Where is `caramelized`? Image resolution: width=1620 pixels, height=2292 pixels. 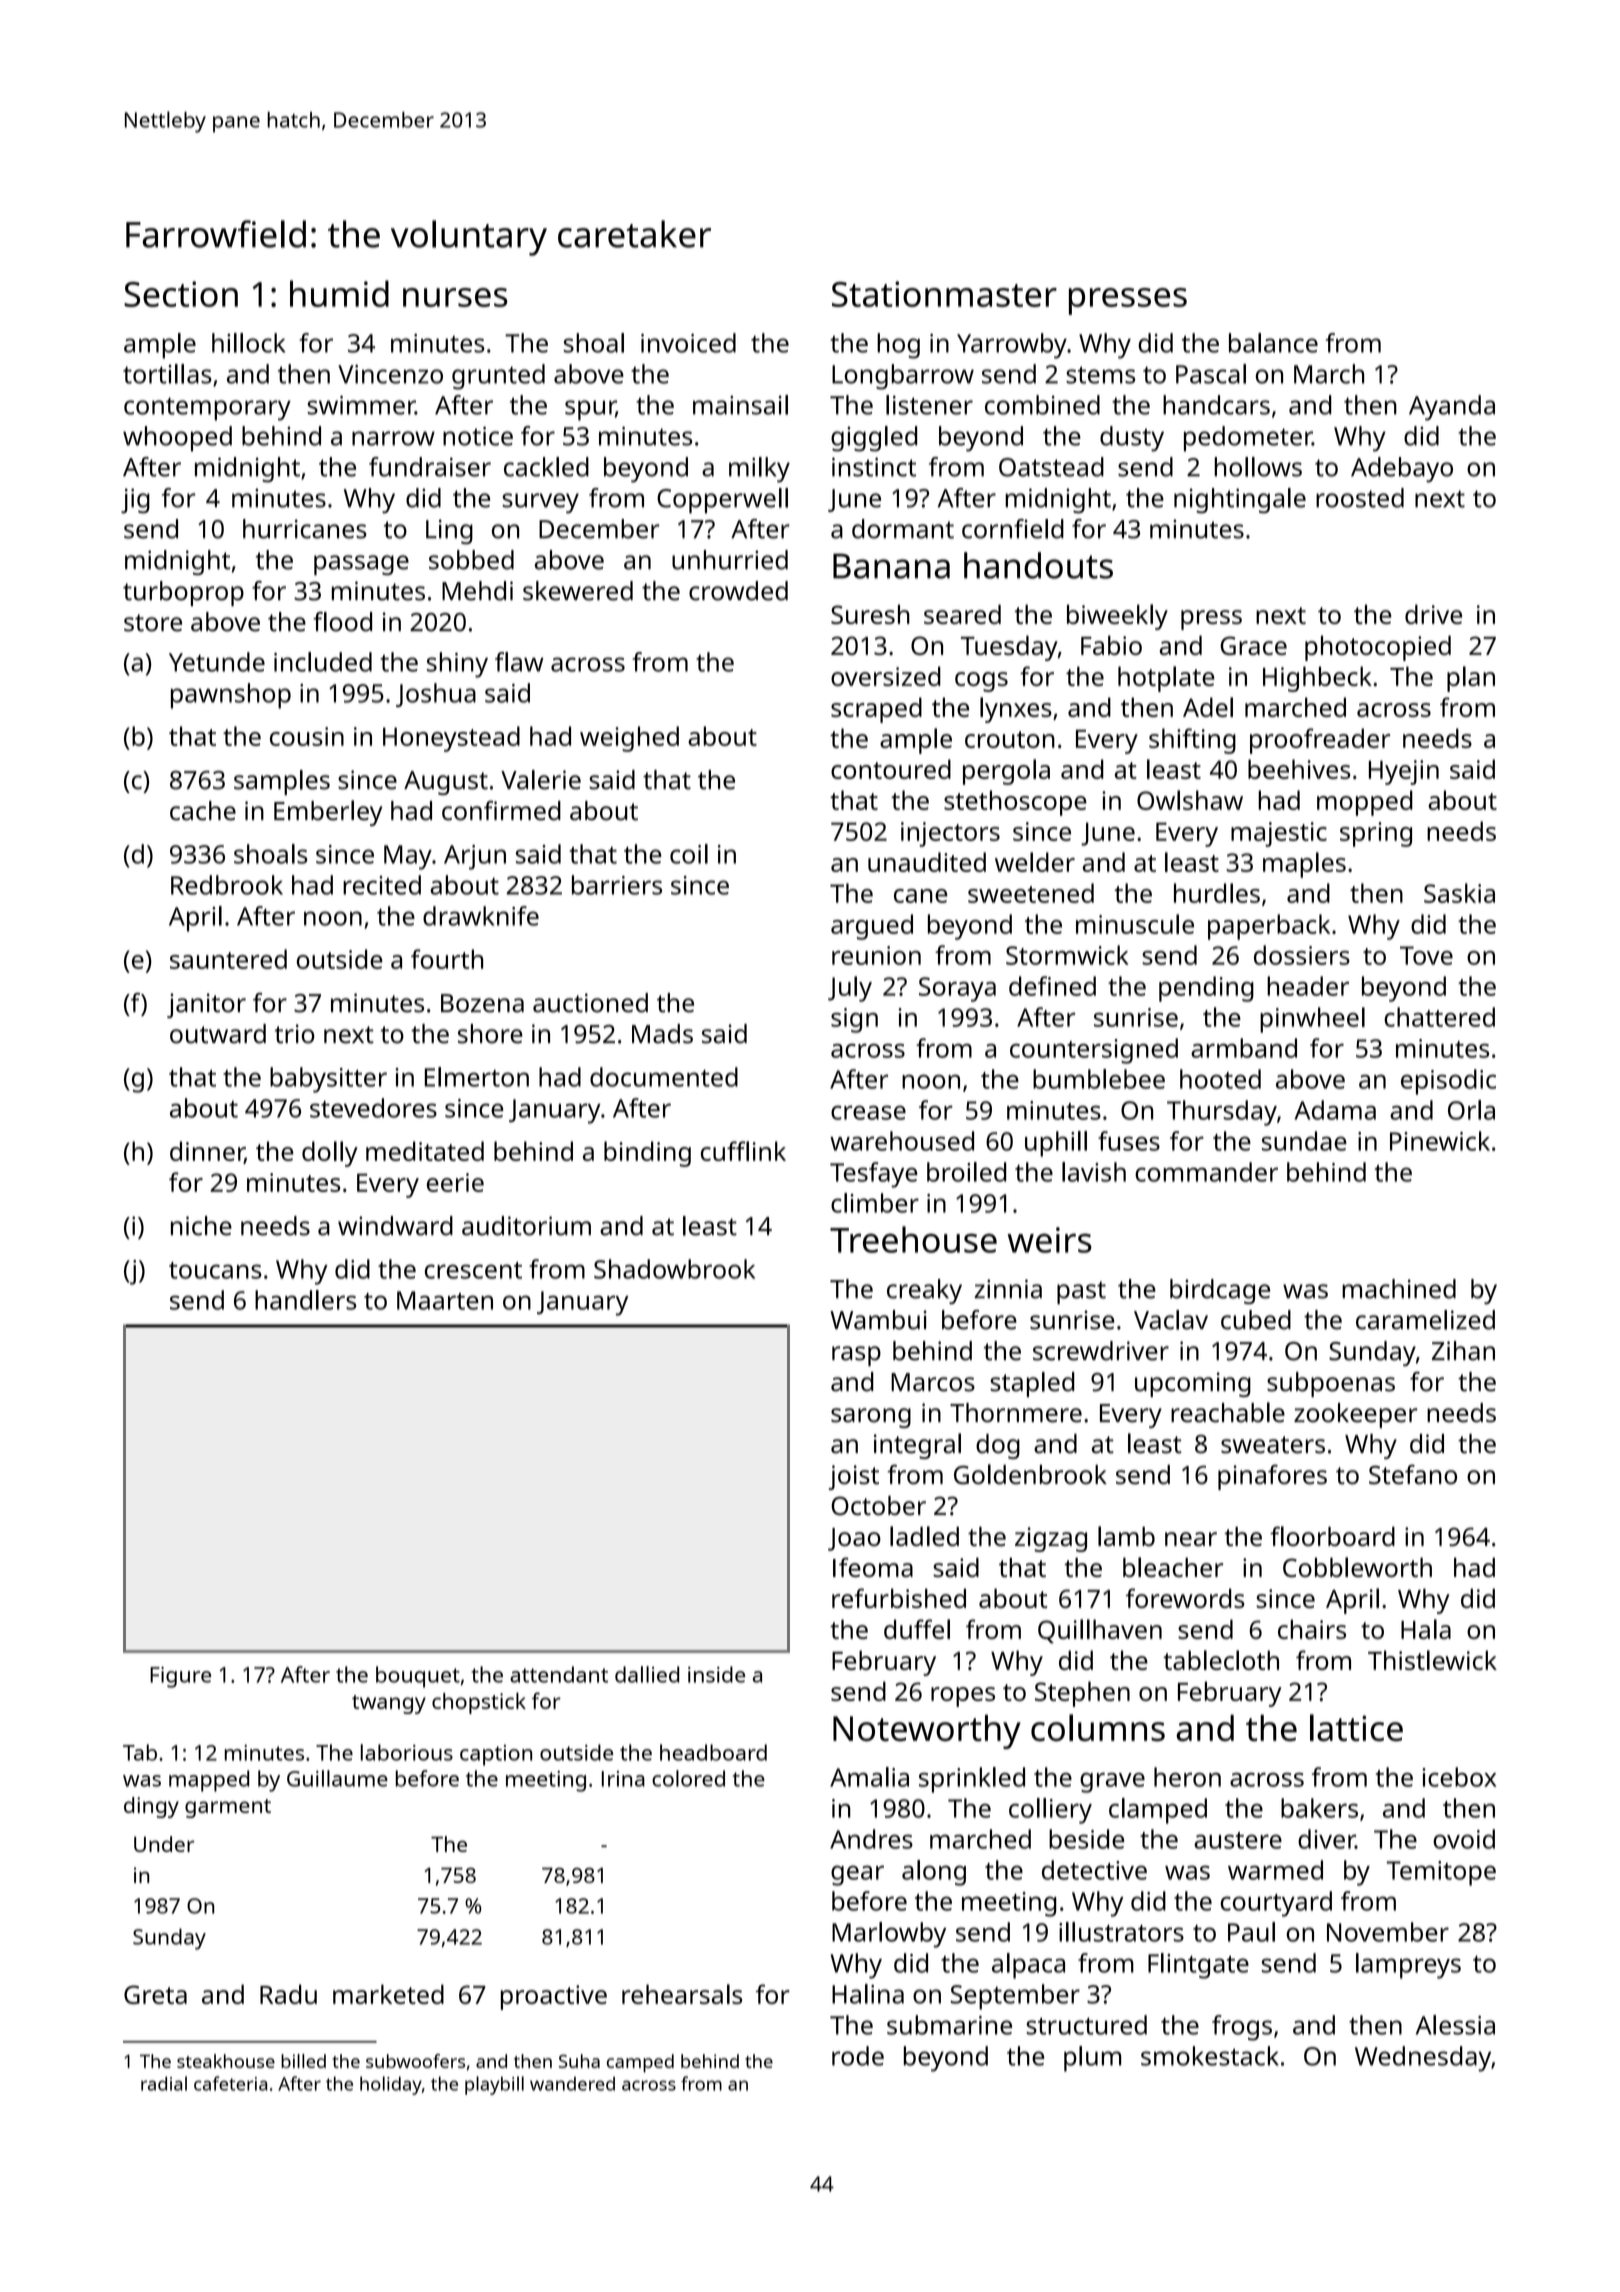 caramelized is located at coordinates (1425, 1320).
